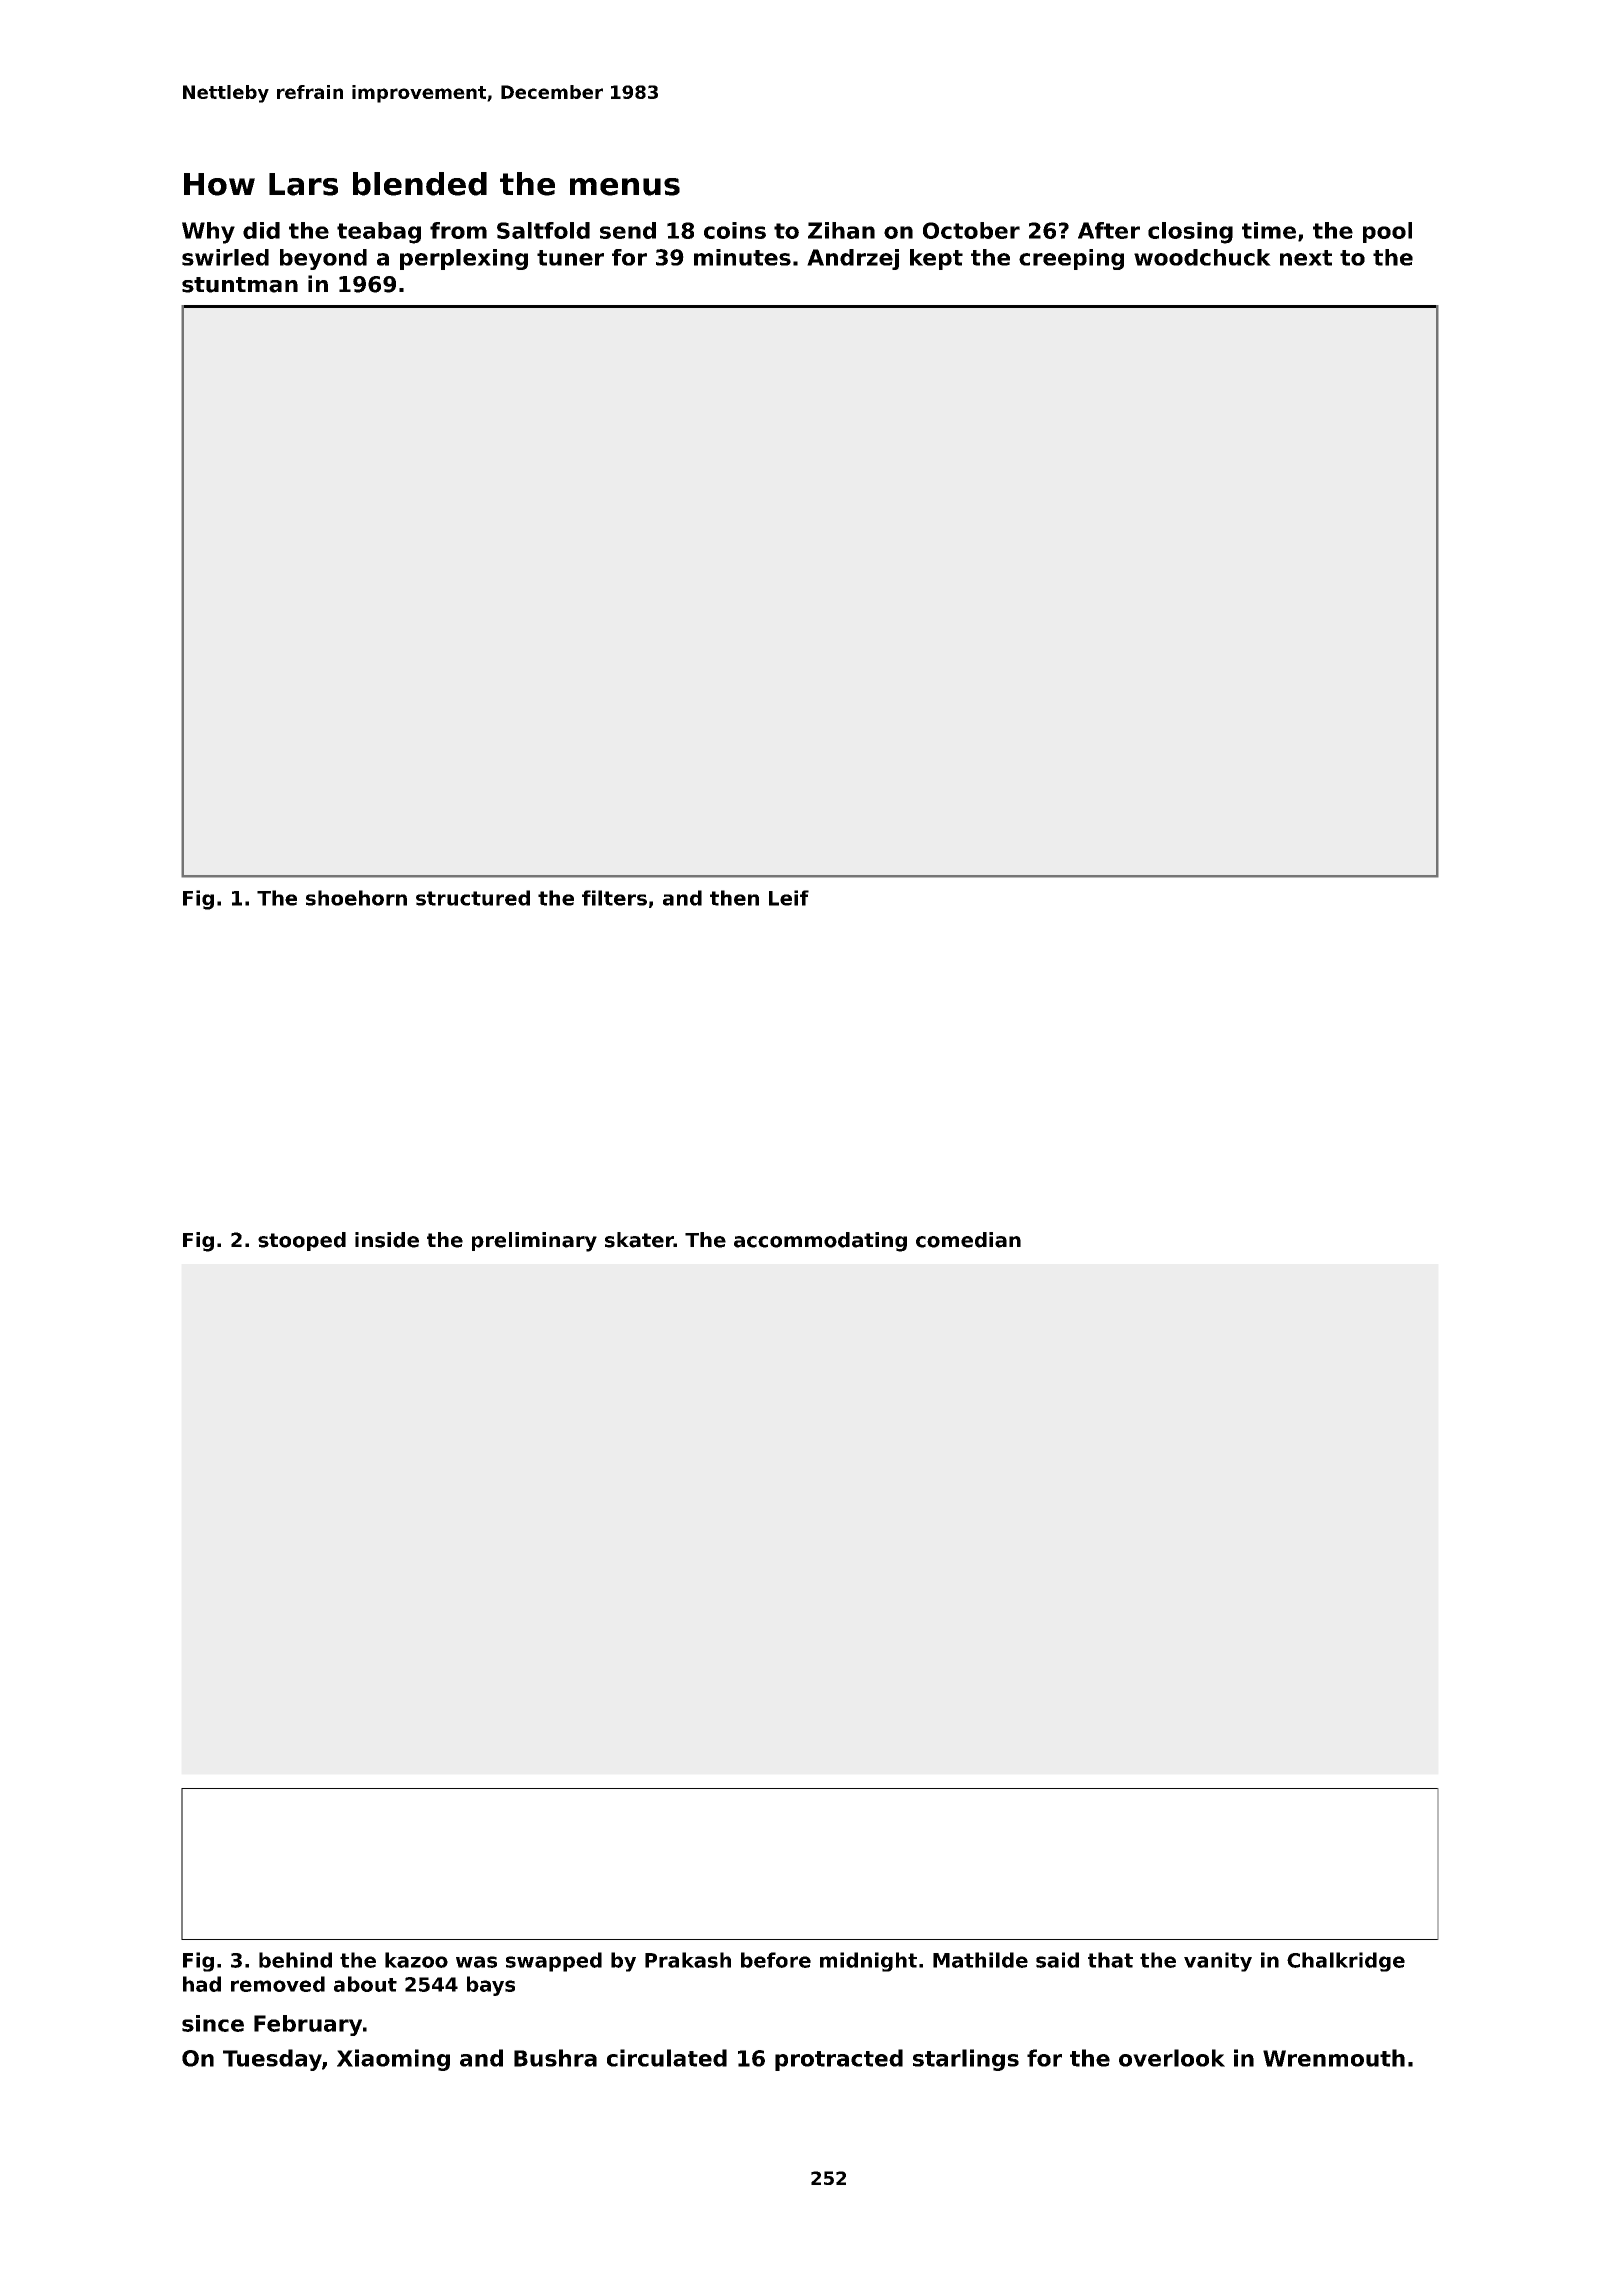 Image resolution: width=1620 pixels, height=2292 pixels. Describe the element at coordinates (742, 257) in the screenshot. I see `minutes` at that location.
